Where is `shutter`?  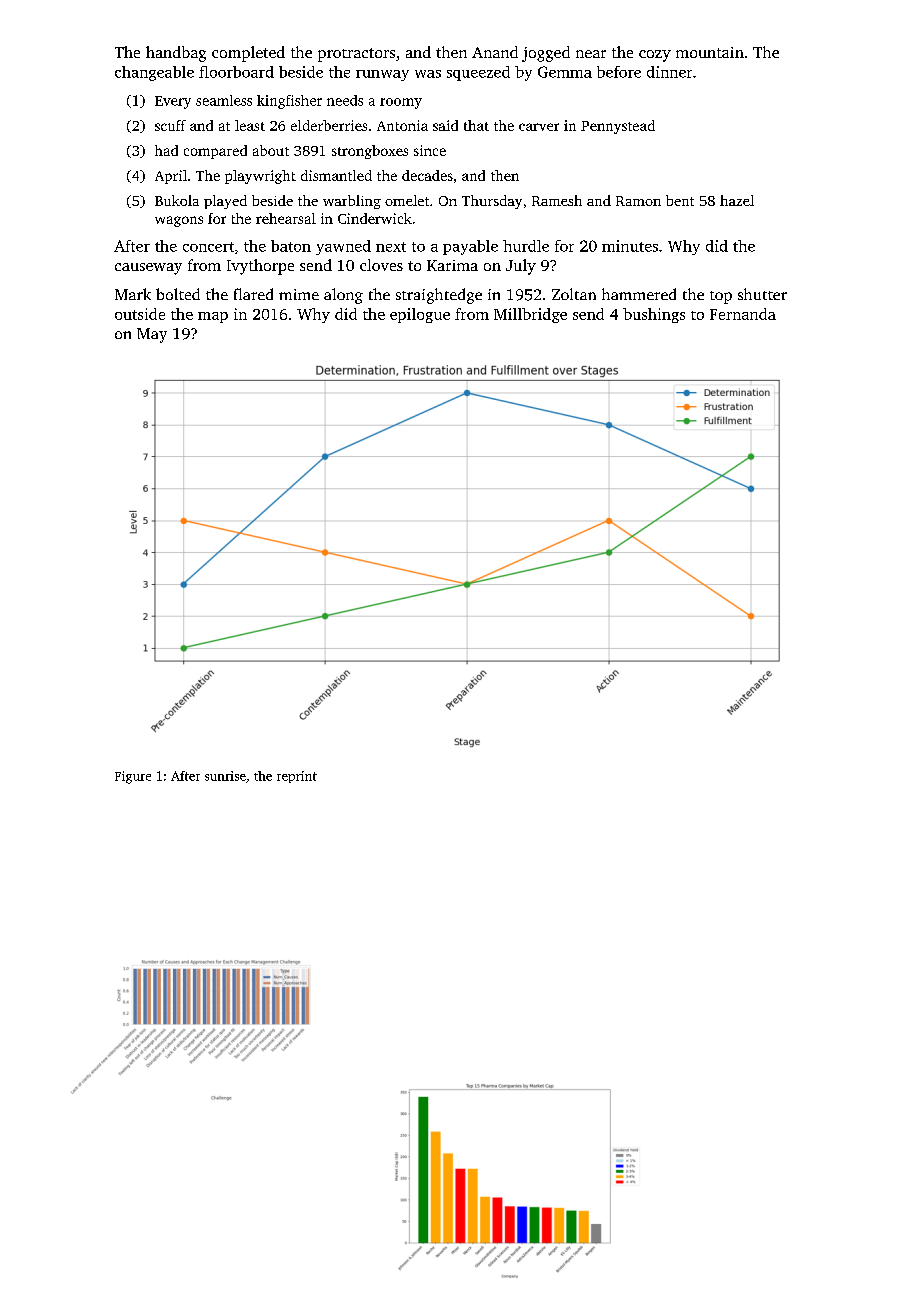 shutter is located at coordinates (762, 294).
